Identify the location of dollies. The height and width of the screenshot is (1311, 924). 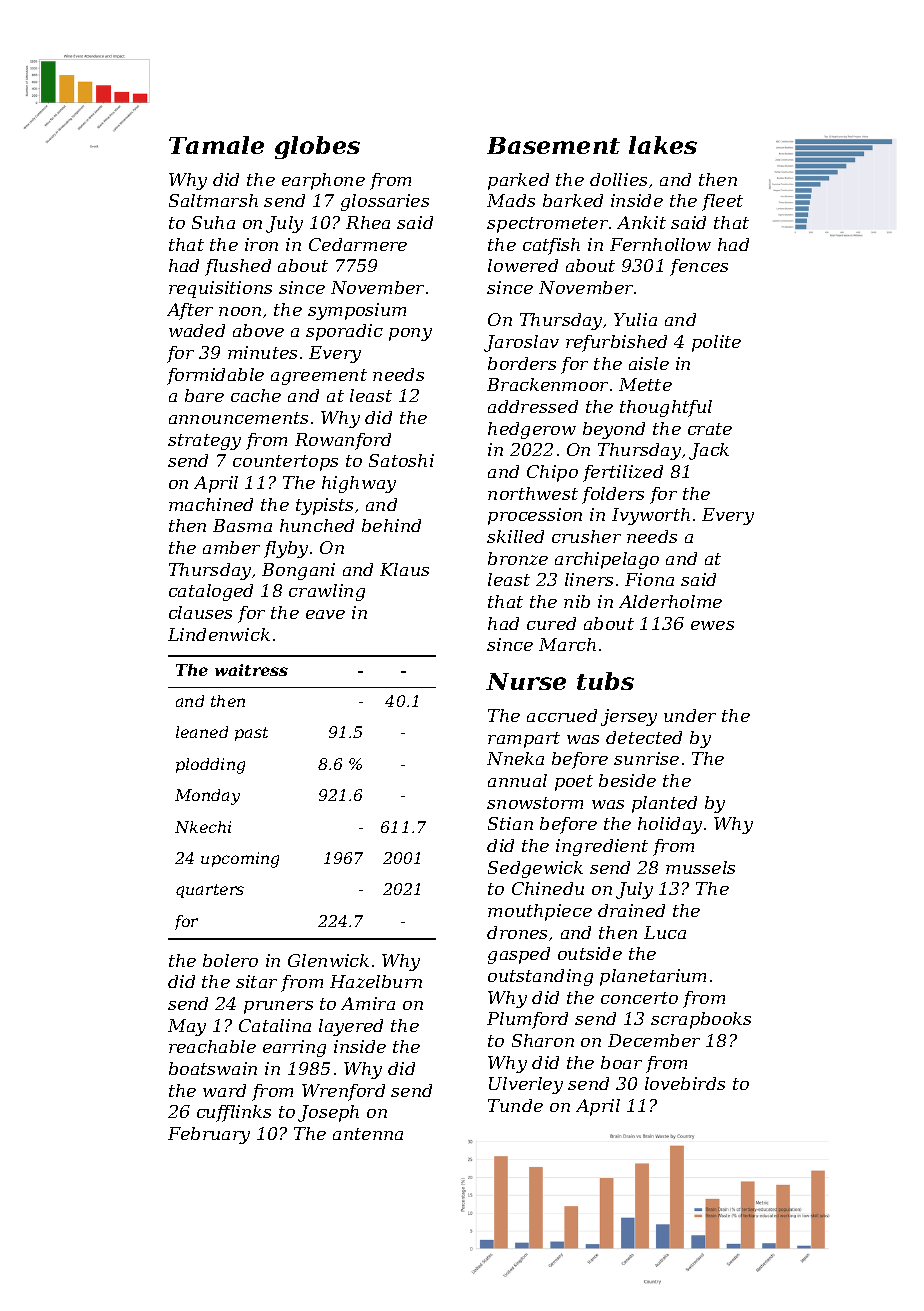
(618, 179).
